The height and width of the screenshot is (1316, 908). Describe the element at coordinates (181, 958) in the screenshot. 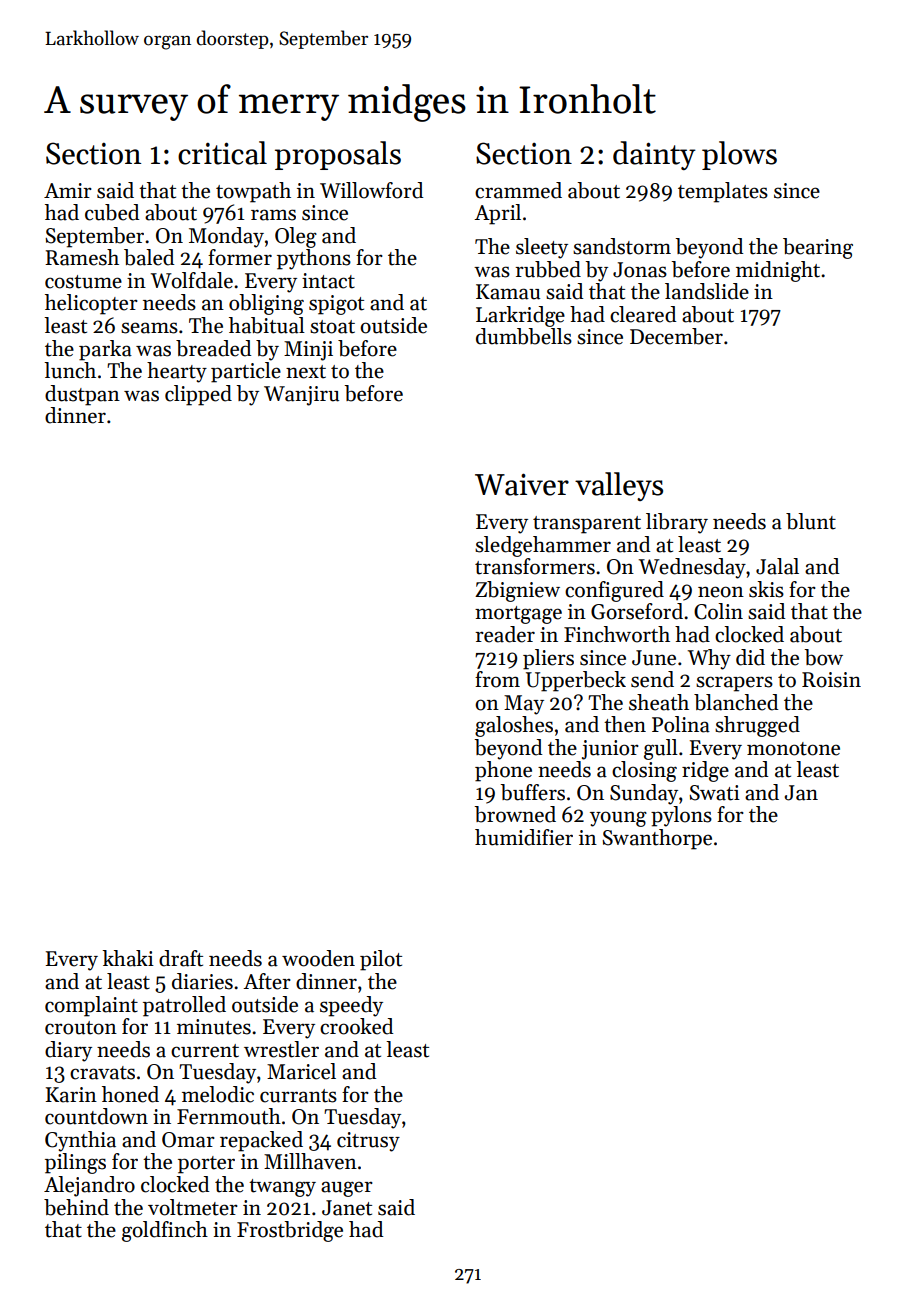

I see `draft` at that location.
